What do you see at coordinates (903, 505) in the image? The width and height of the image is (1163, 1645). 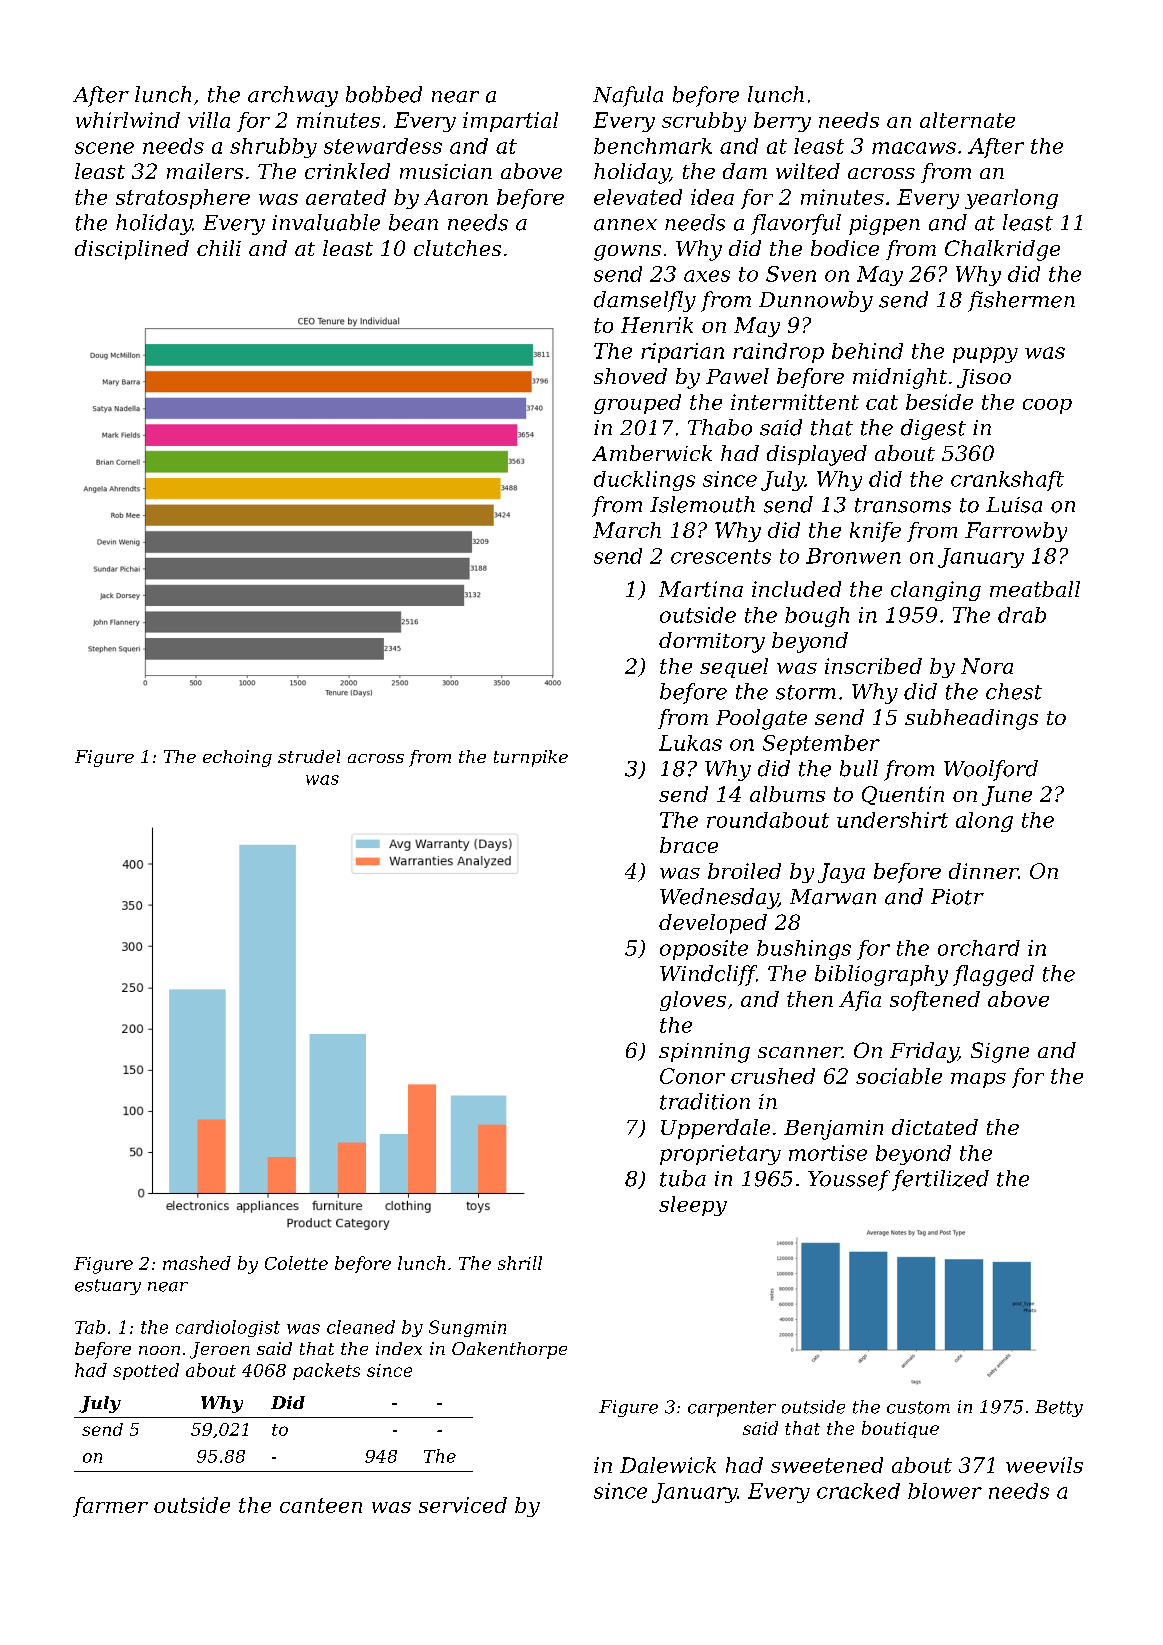 I see `transoms` at bounding box center [903, 505].
